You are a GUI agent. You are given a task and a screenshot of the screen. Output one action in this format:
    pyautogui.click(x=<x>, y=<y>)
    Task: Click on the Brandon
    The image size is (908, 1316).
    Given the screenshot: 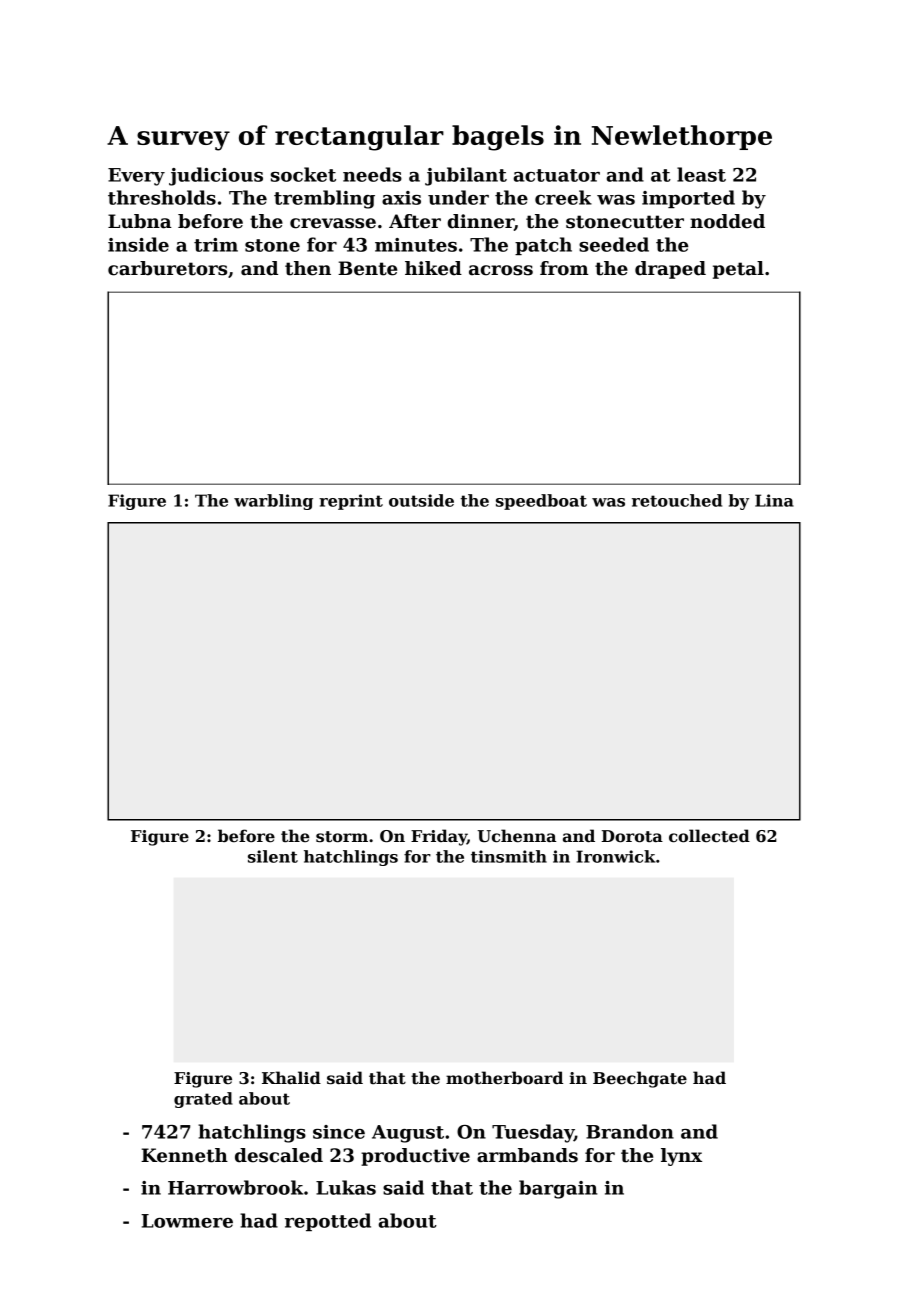 What is the action you would take?
    pyautogui.click(x=630, y=1131)
